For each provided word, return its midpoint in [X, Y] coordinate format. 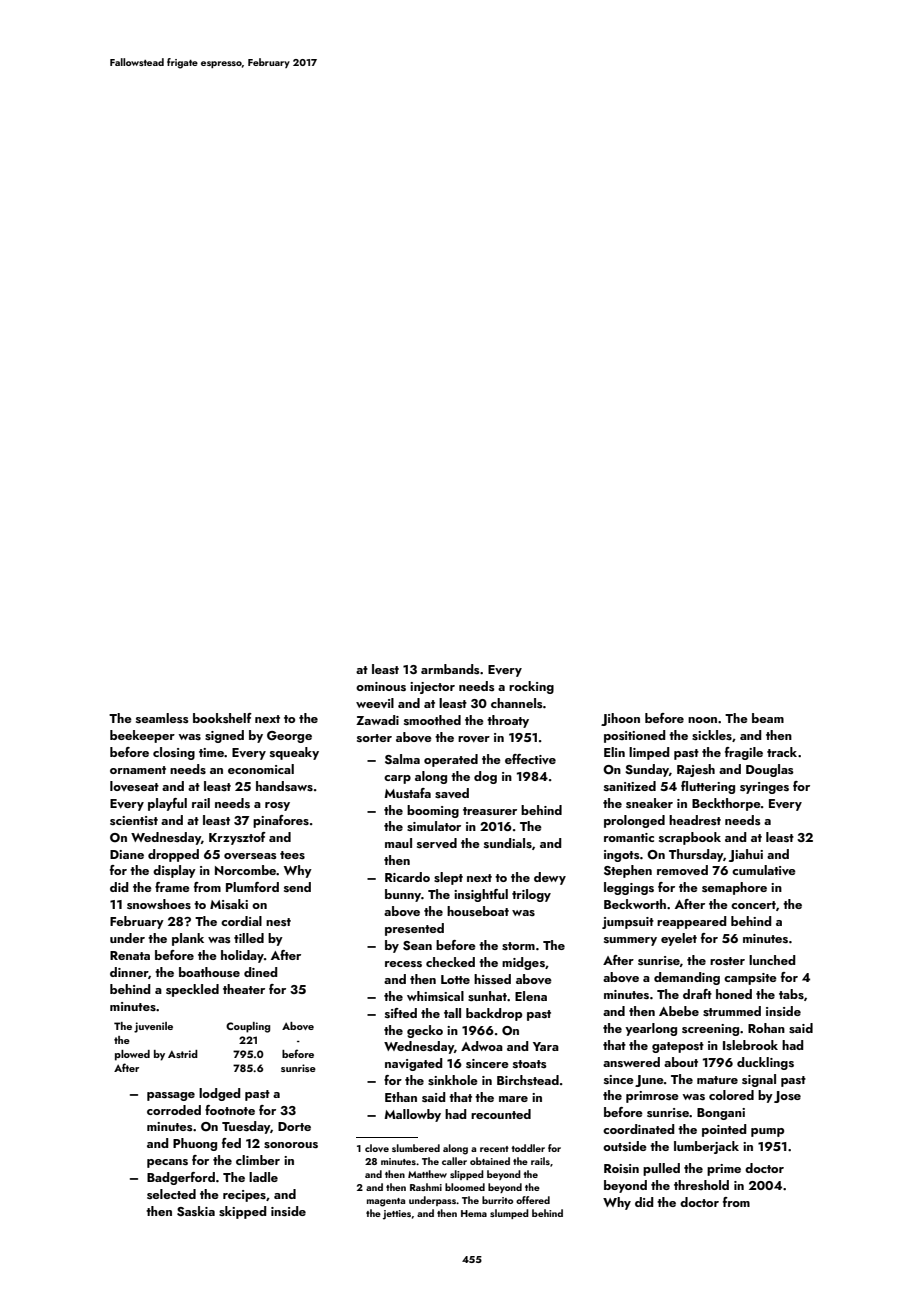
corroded [174, 1110]
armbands [450, 669]
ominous [381, 686]
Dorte [294, 1126]
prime [724, 1170]
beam [768, 718]
